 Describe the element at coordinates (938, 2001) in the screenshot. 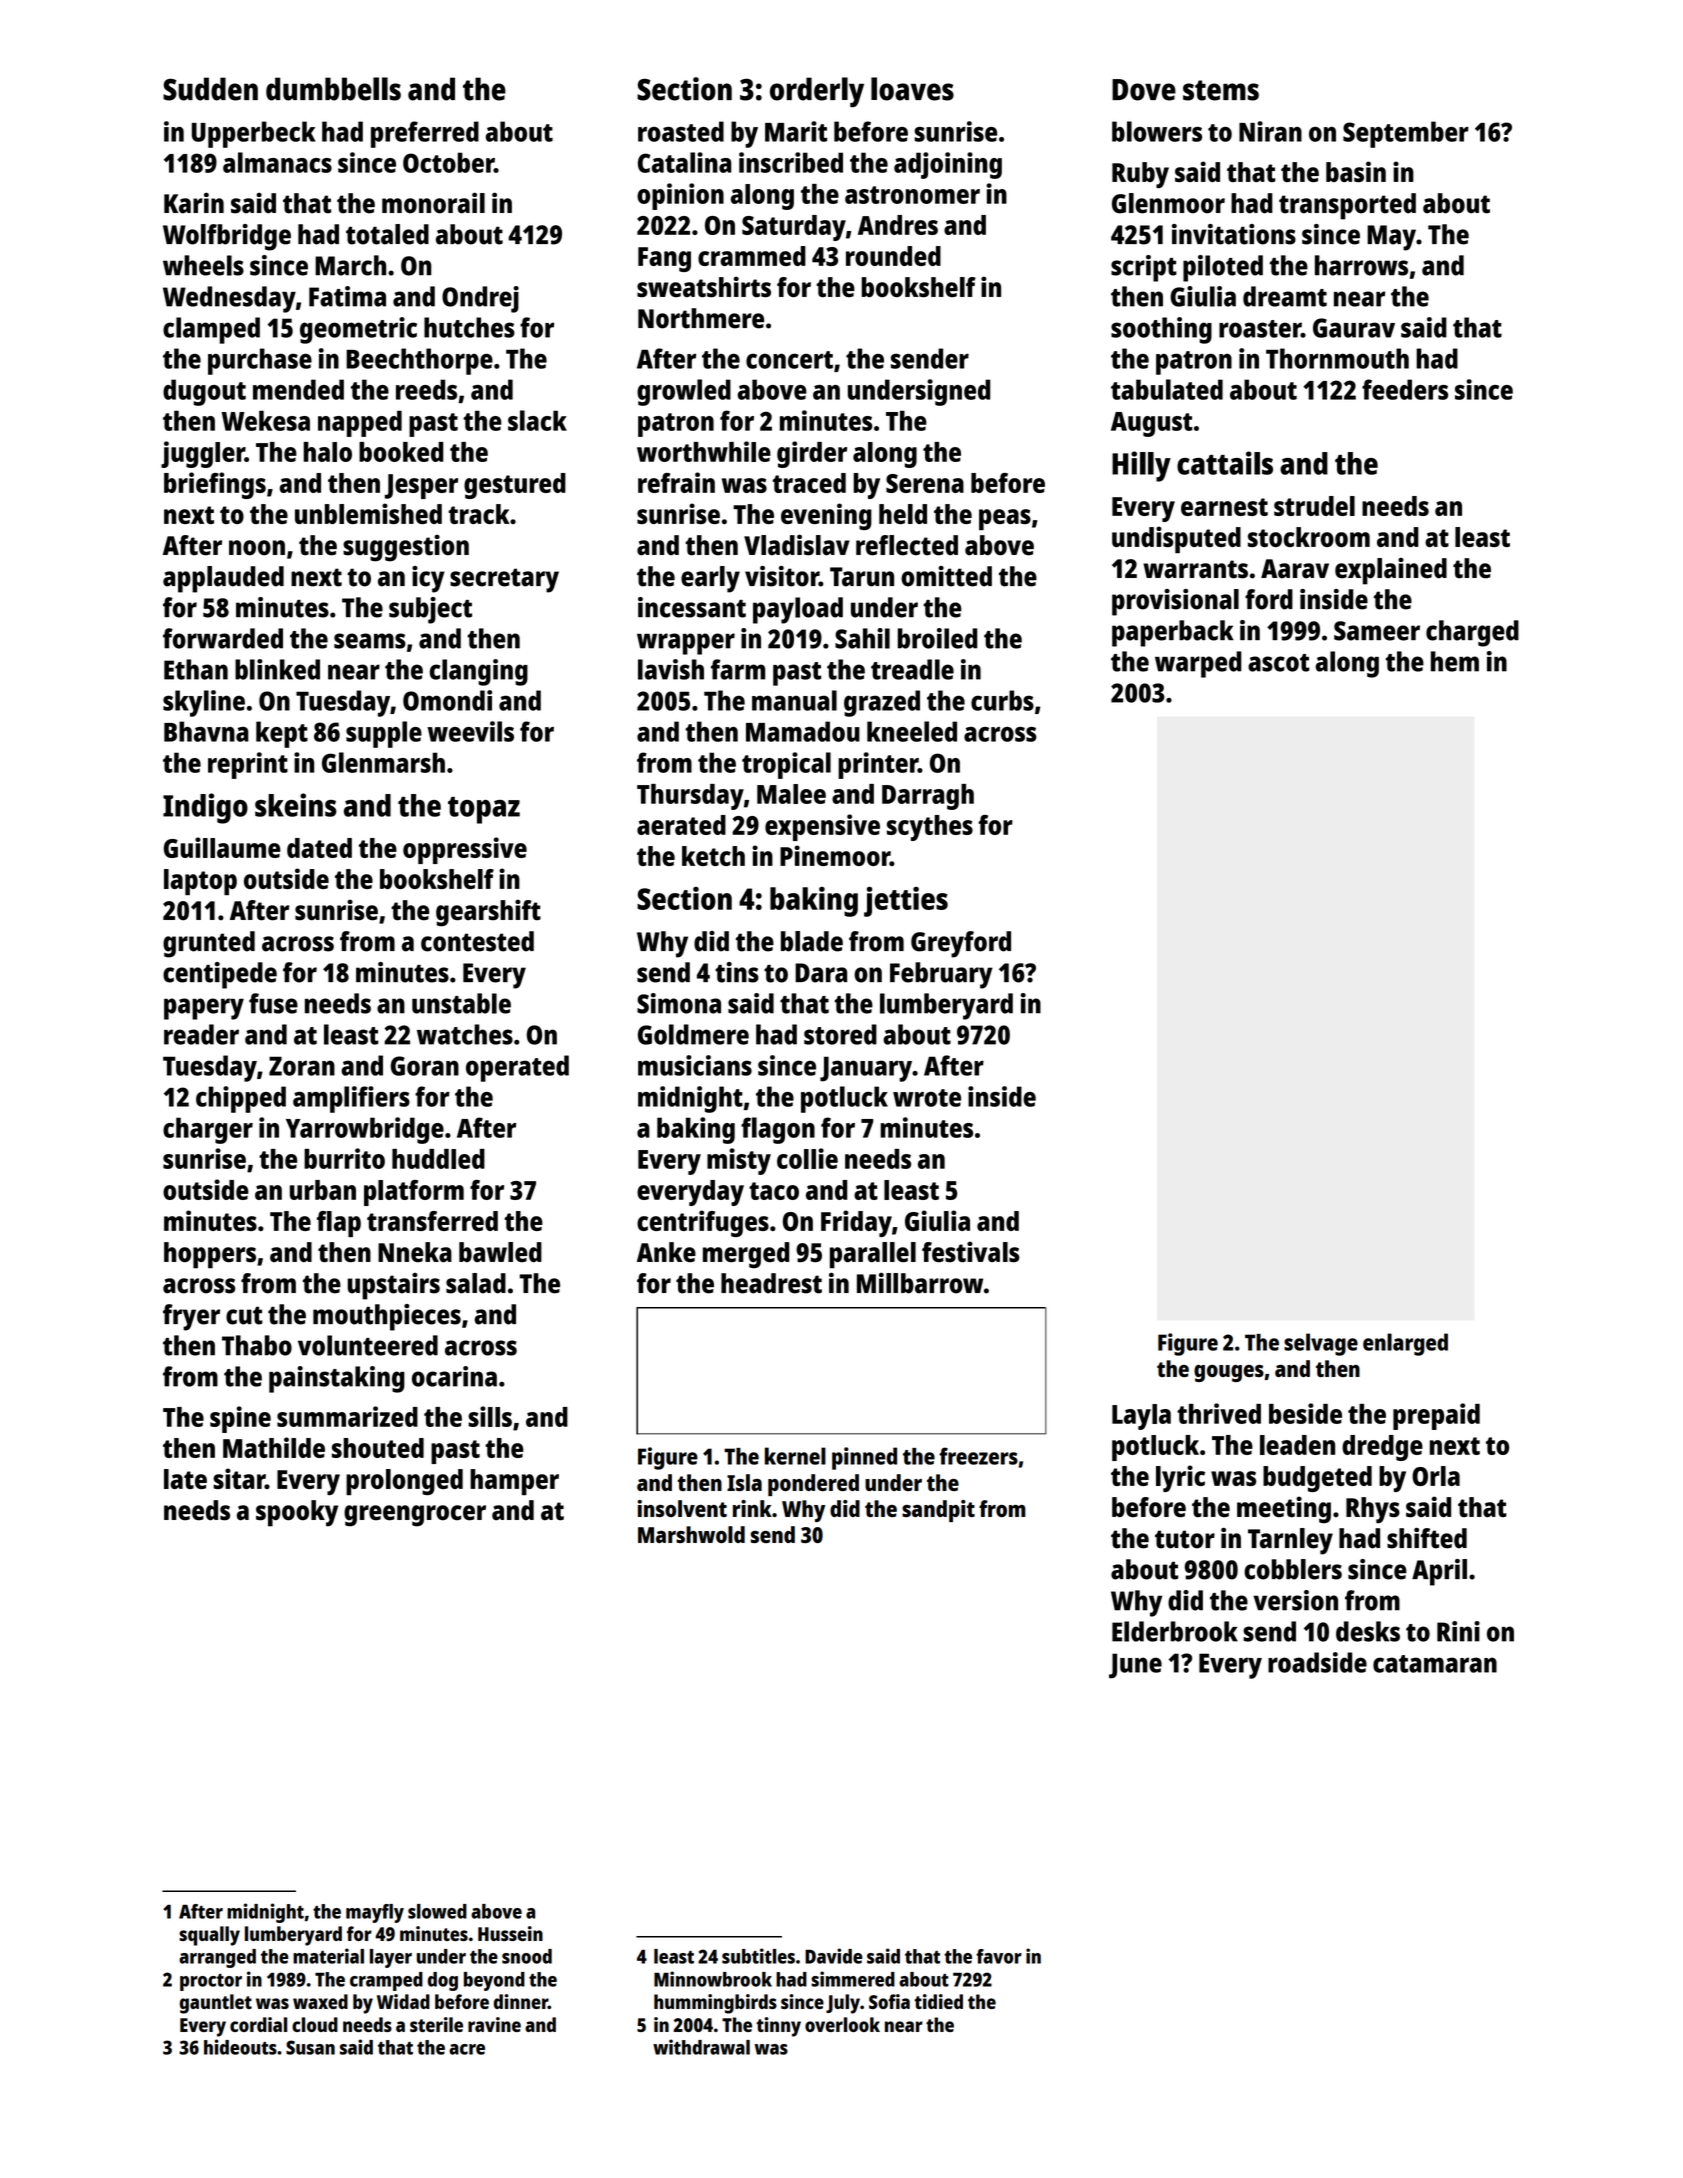

I see `tidied` at that location.
